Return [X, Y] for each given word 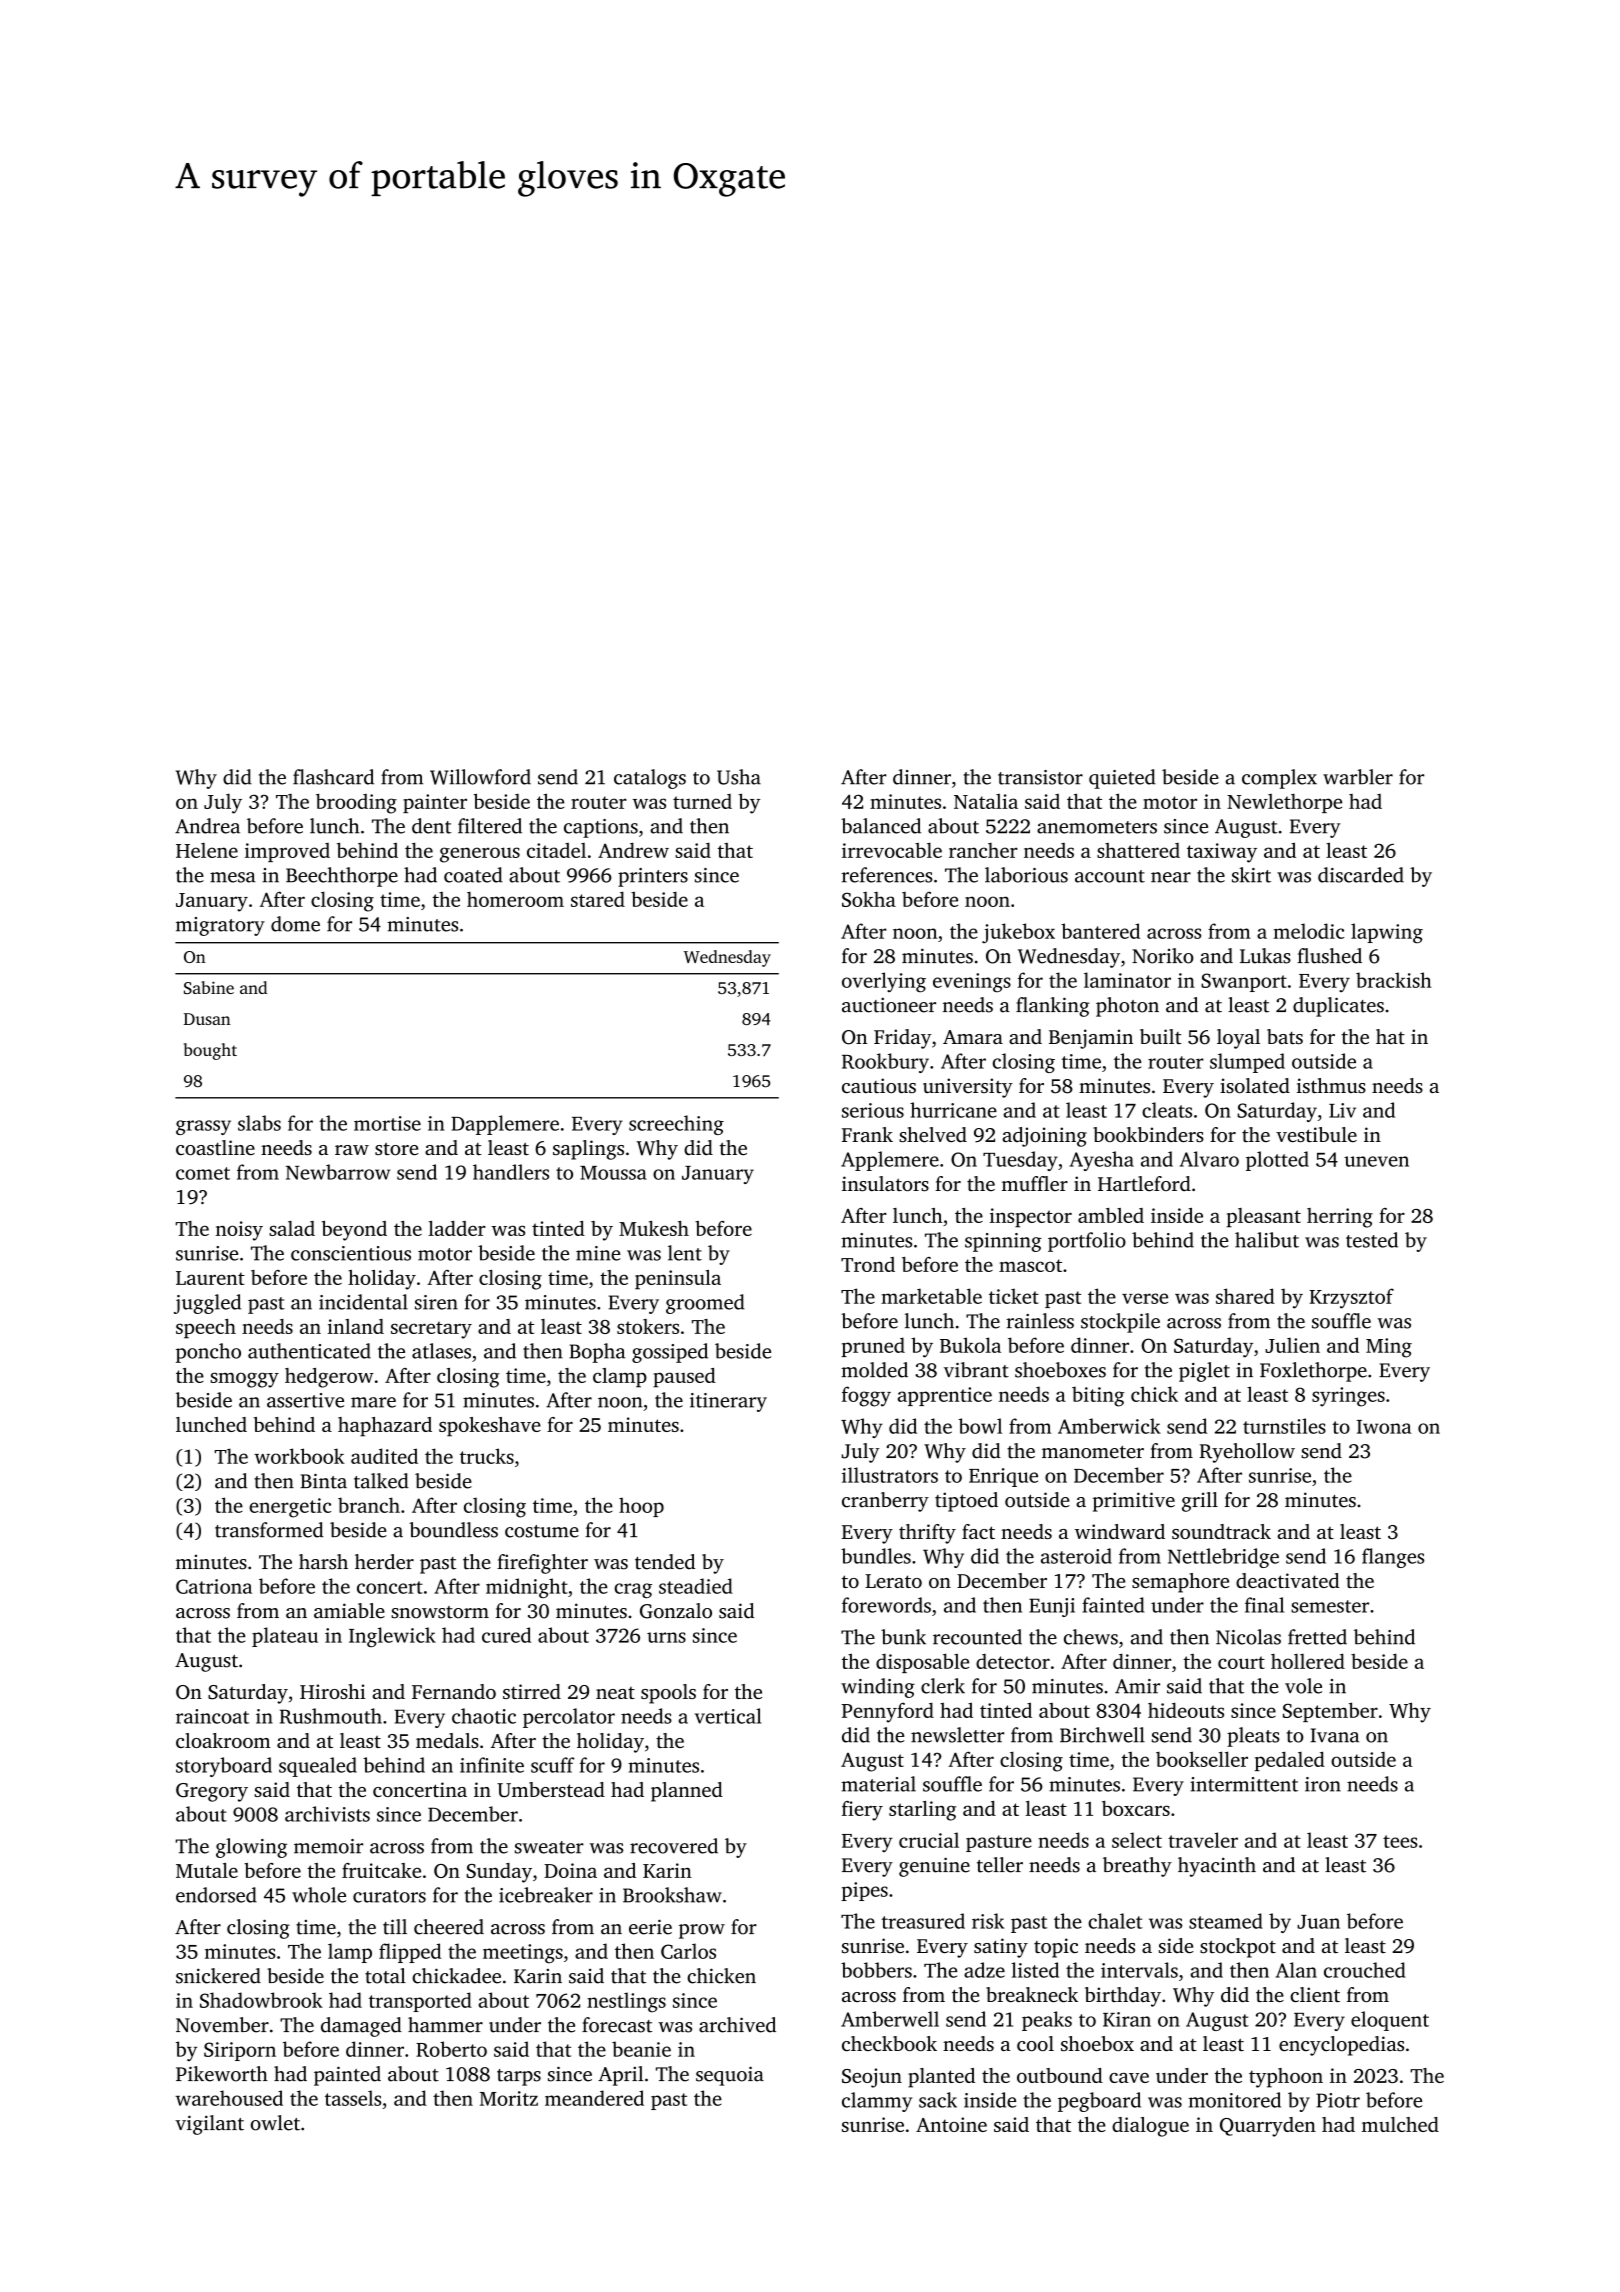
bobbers [876, 1970]
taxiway [1222, 853]
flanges [1393, 1558]
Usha [739, 777]
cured [506, 1635]
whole [319, 1895]
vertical [728, 1716]
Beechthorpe [342, 877]
